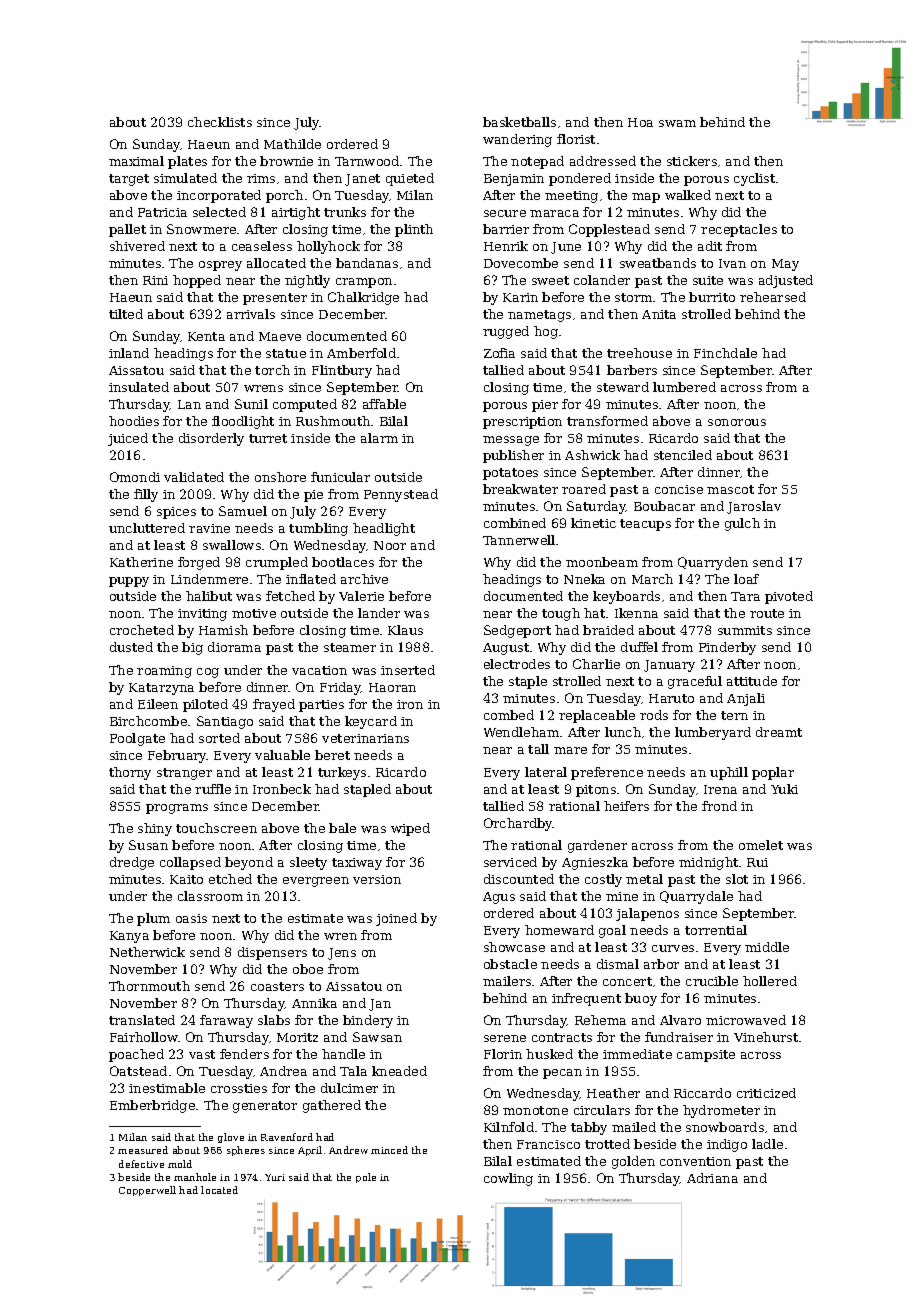 This page has width=924, height=1314. I want to click on Zofia, so click(499, 353).
